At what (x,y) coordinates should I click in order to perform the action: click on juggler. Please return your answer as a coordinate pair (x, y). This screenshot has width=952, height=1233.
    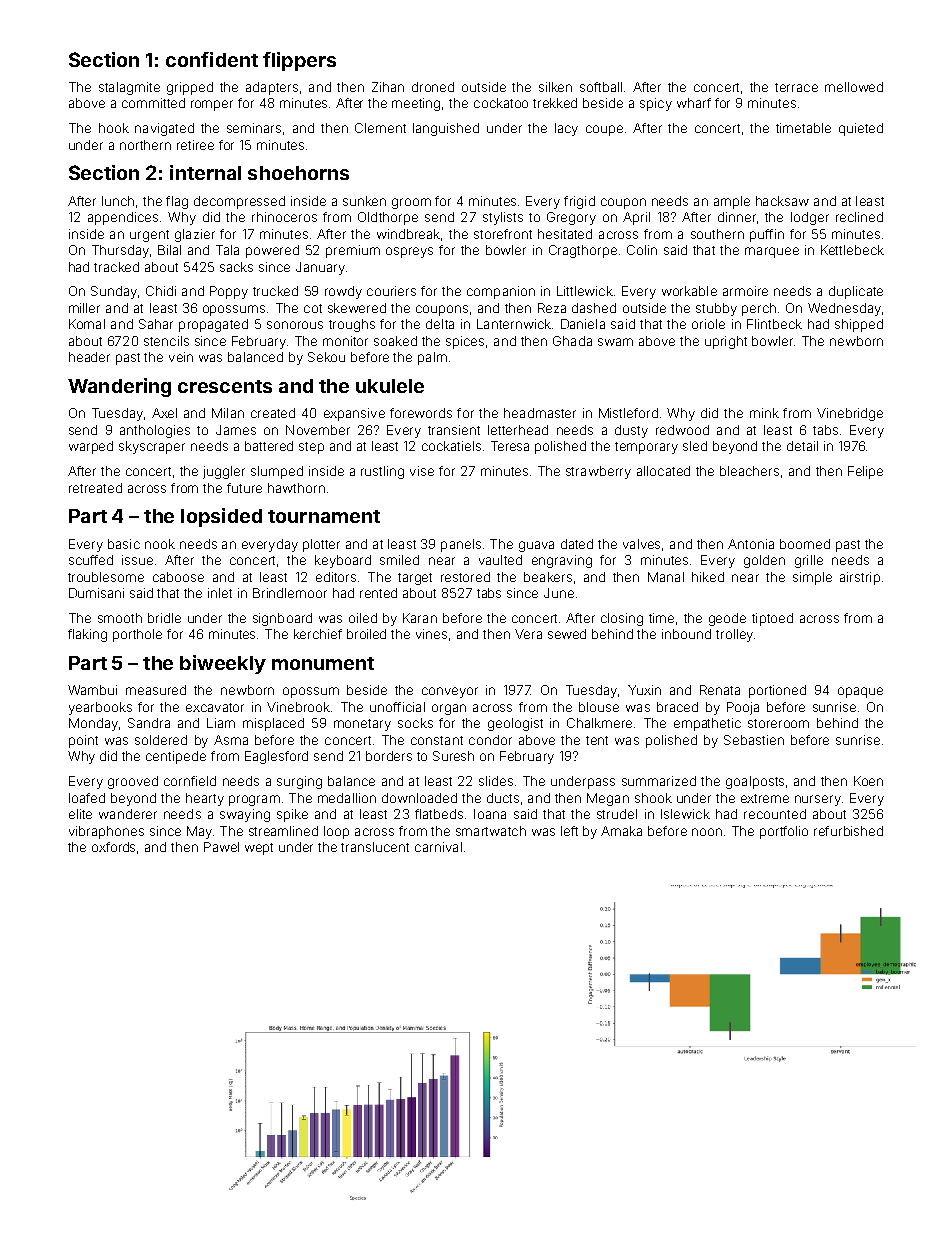
    Looking at the image, I should click on (224, 472).
